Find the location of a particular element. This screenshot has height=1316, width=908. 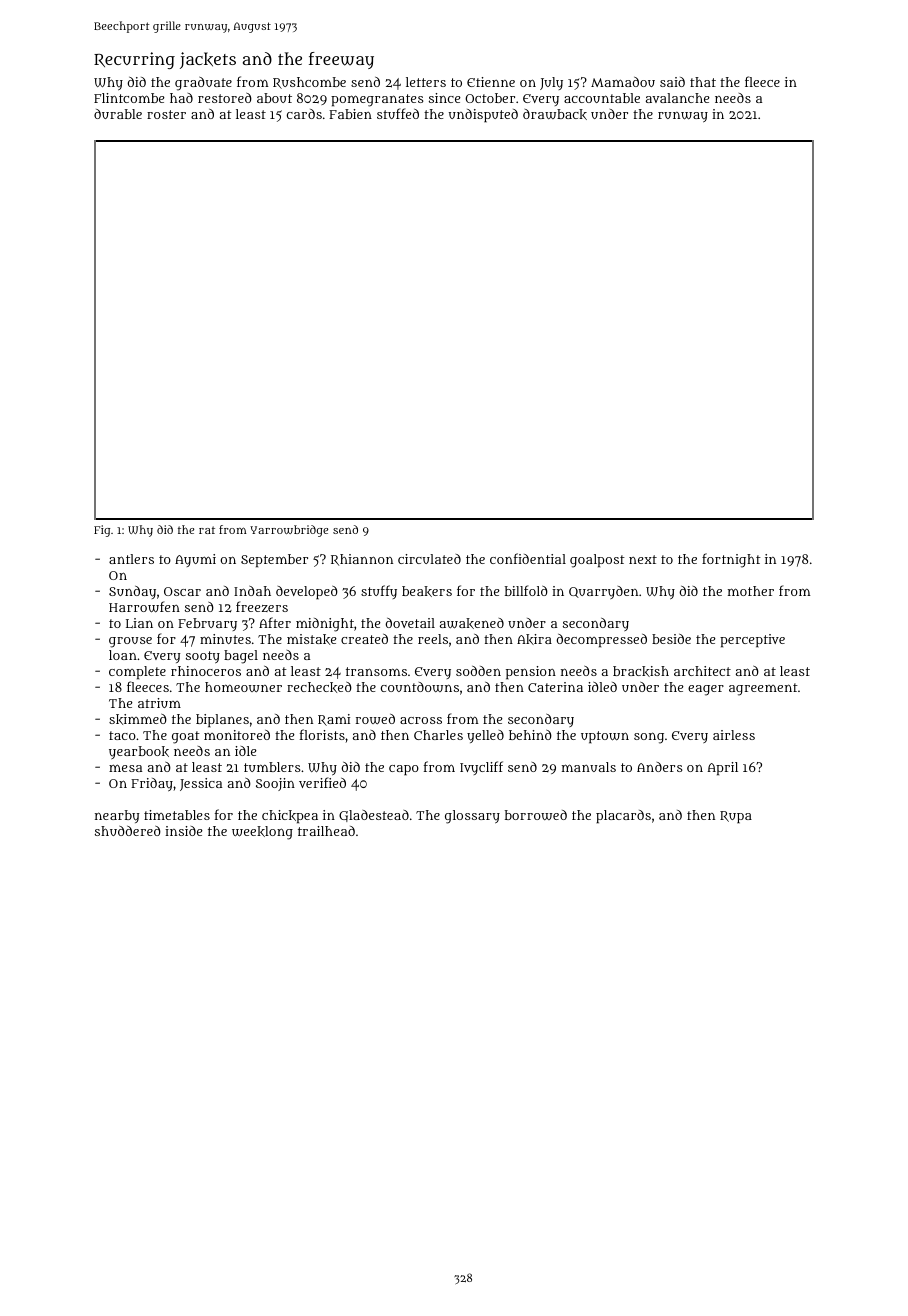

undisputed is located at coordinates (483, 116).
